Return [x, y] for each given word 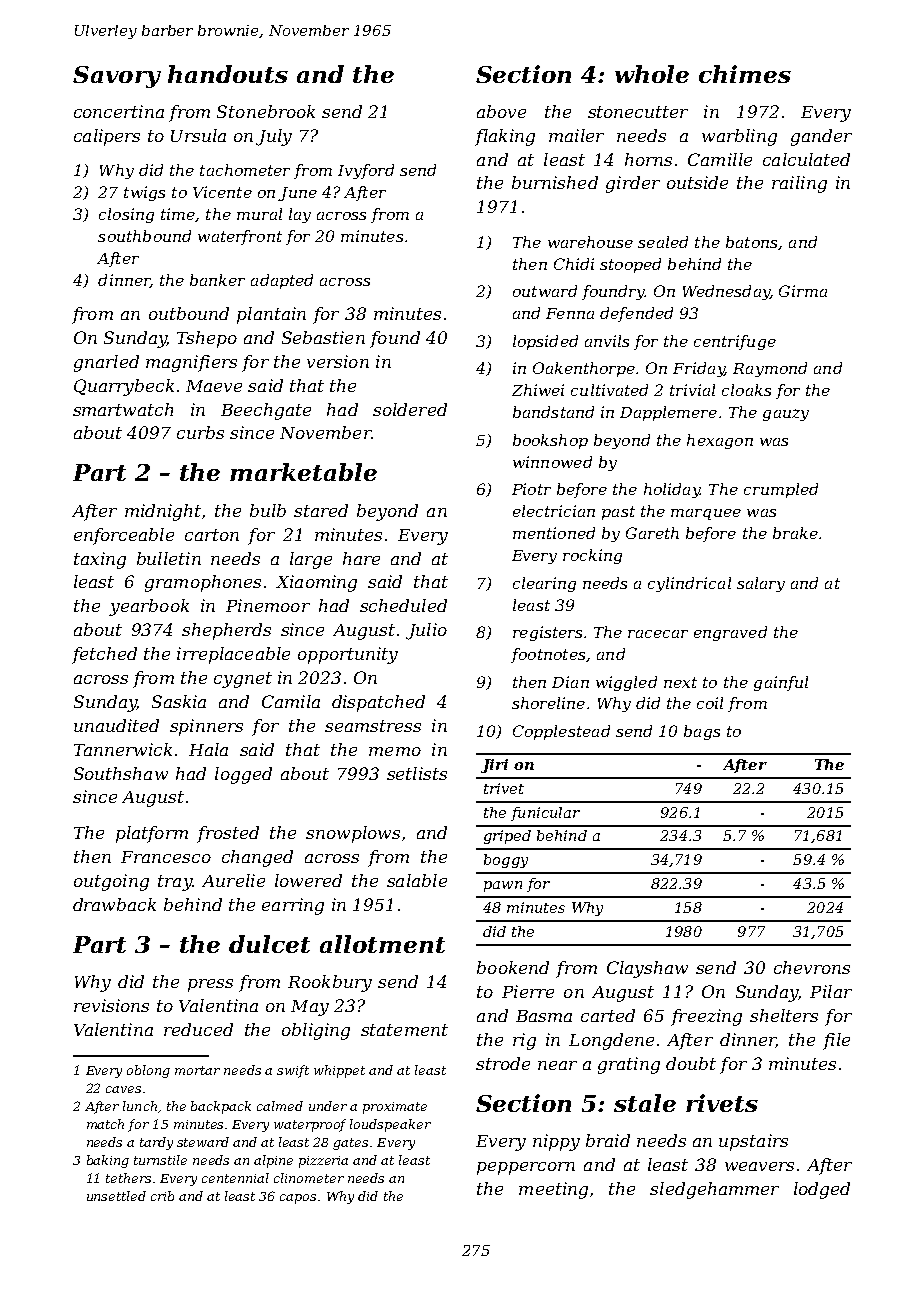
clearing [544, 584]
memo [395, 751]
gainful [781, 683]
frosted [228, 834]
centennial [235, 1178]
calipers [107, 137]
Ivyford [366, 171]
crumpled [781, 490]
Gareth [652, 533]
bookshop [550, 441]
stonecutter [638, 112]
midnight [163, 512]
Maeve [214, 386]
